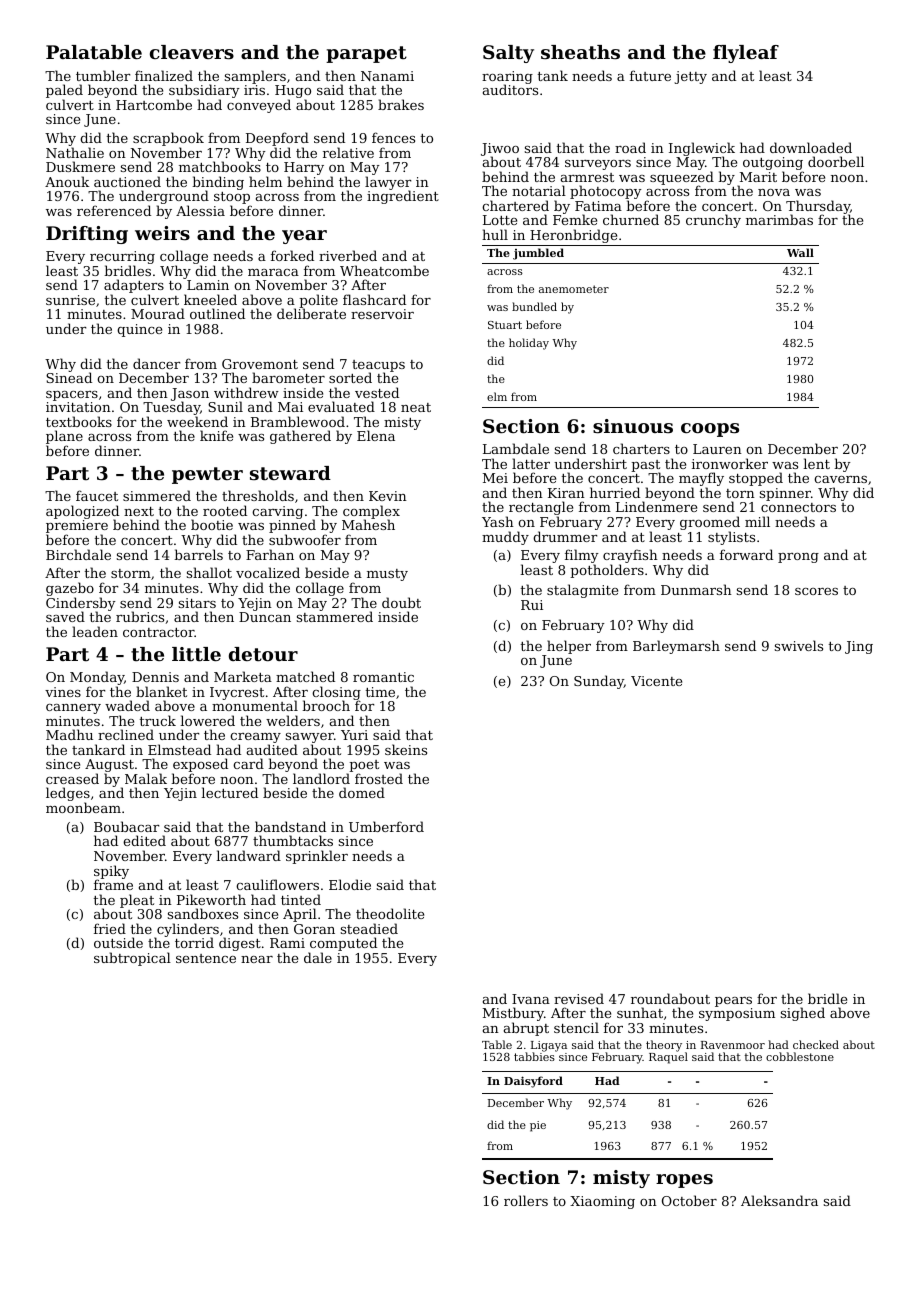 This image has height=1308, width=924. Describe the element at coordinates (127, 705) in the image. I see `waded` at that location.
